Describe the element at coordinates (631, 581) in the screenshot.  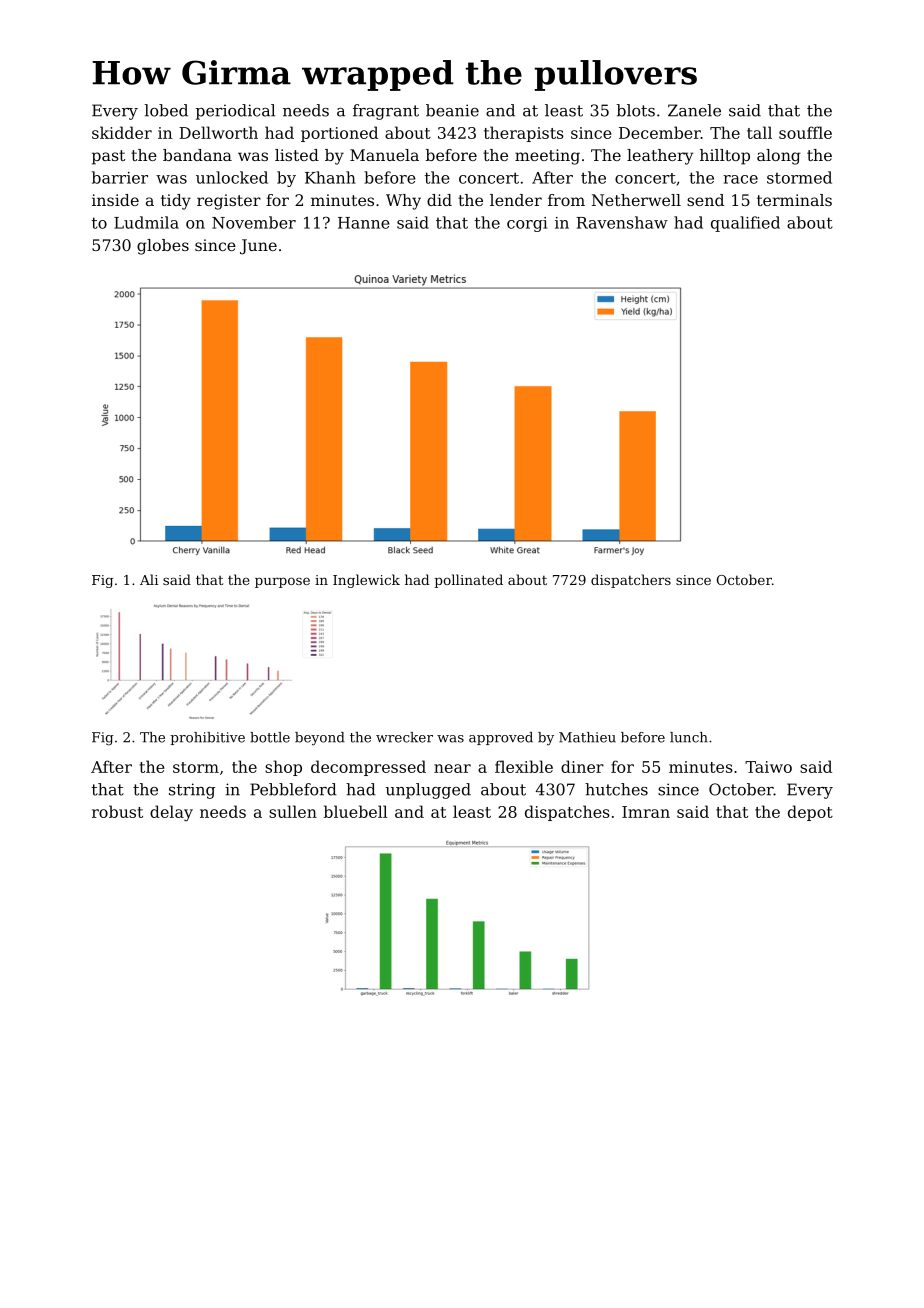
I see `dispatchers` at that location.
